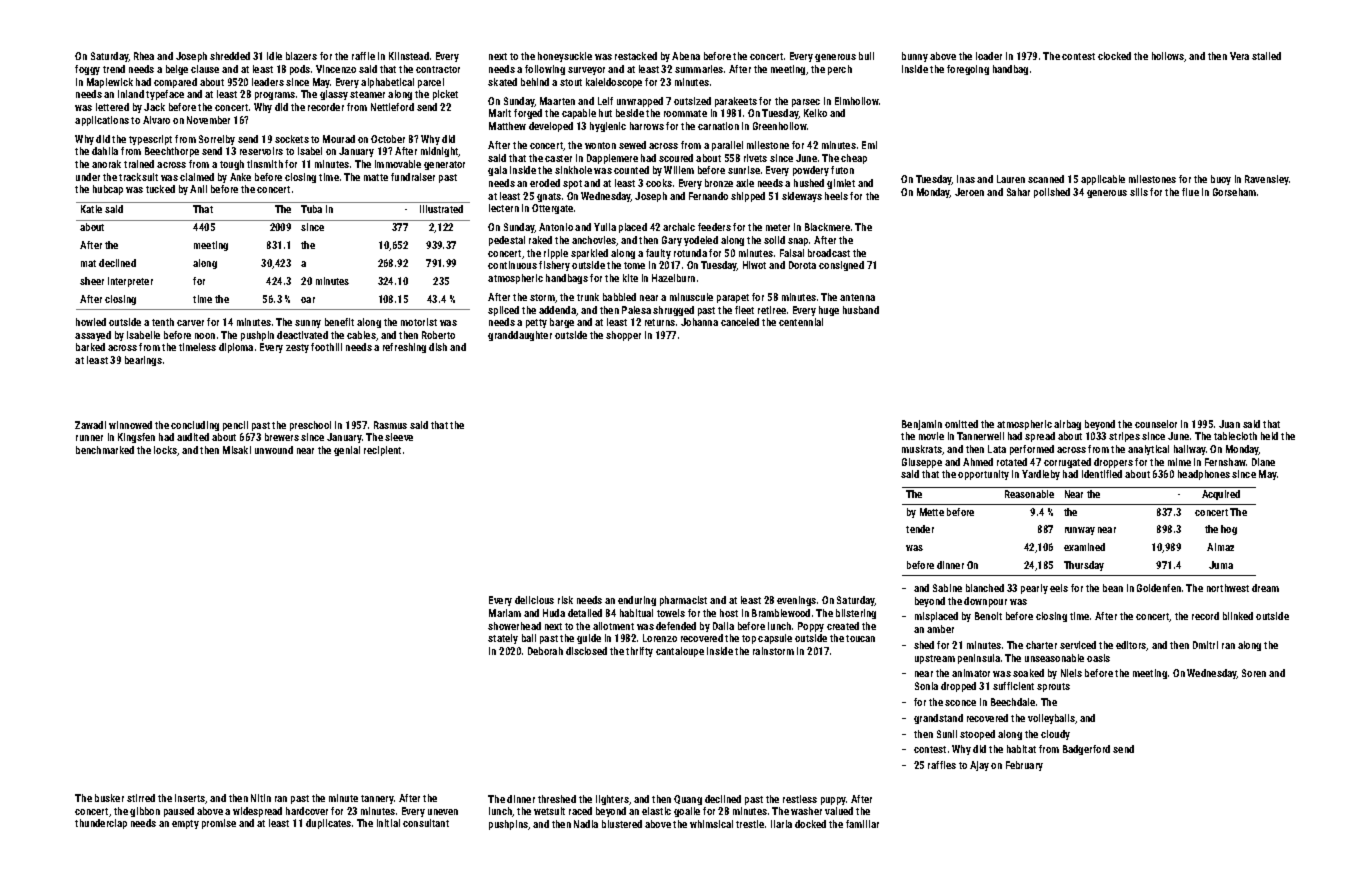 Image resolution: width=1372 pixels, height=887 pixels. What do you see at coordinates (503, 639) in the screenshot?
I see `stately` at bounding box center [503, 639].
